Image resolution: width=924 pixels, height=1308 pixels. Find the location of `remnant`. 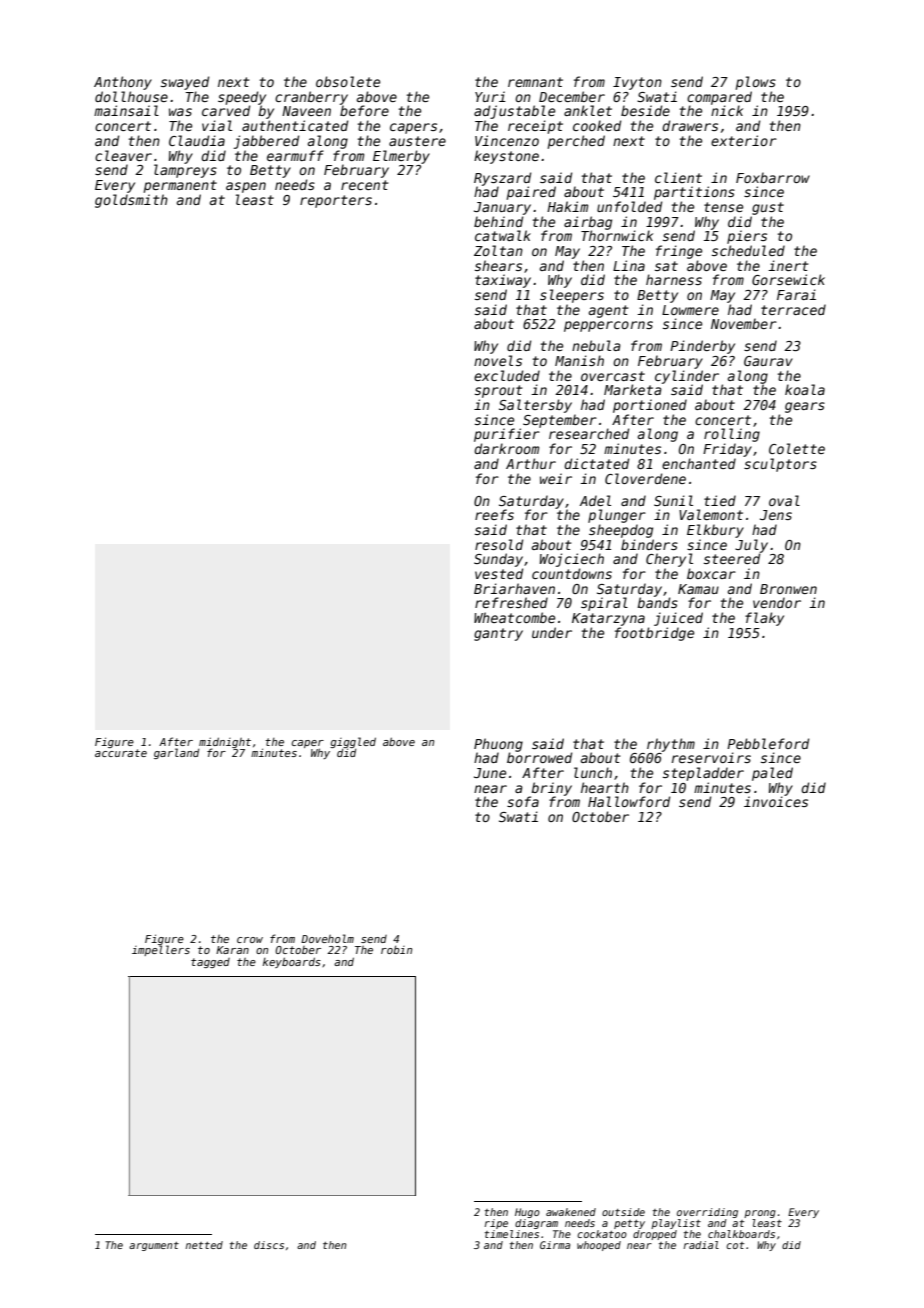

remnant is located at coordinates (535, 82).
